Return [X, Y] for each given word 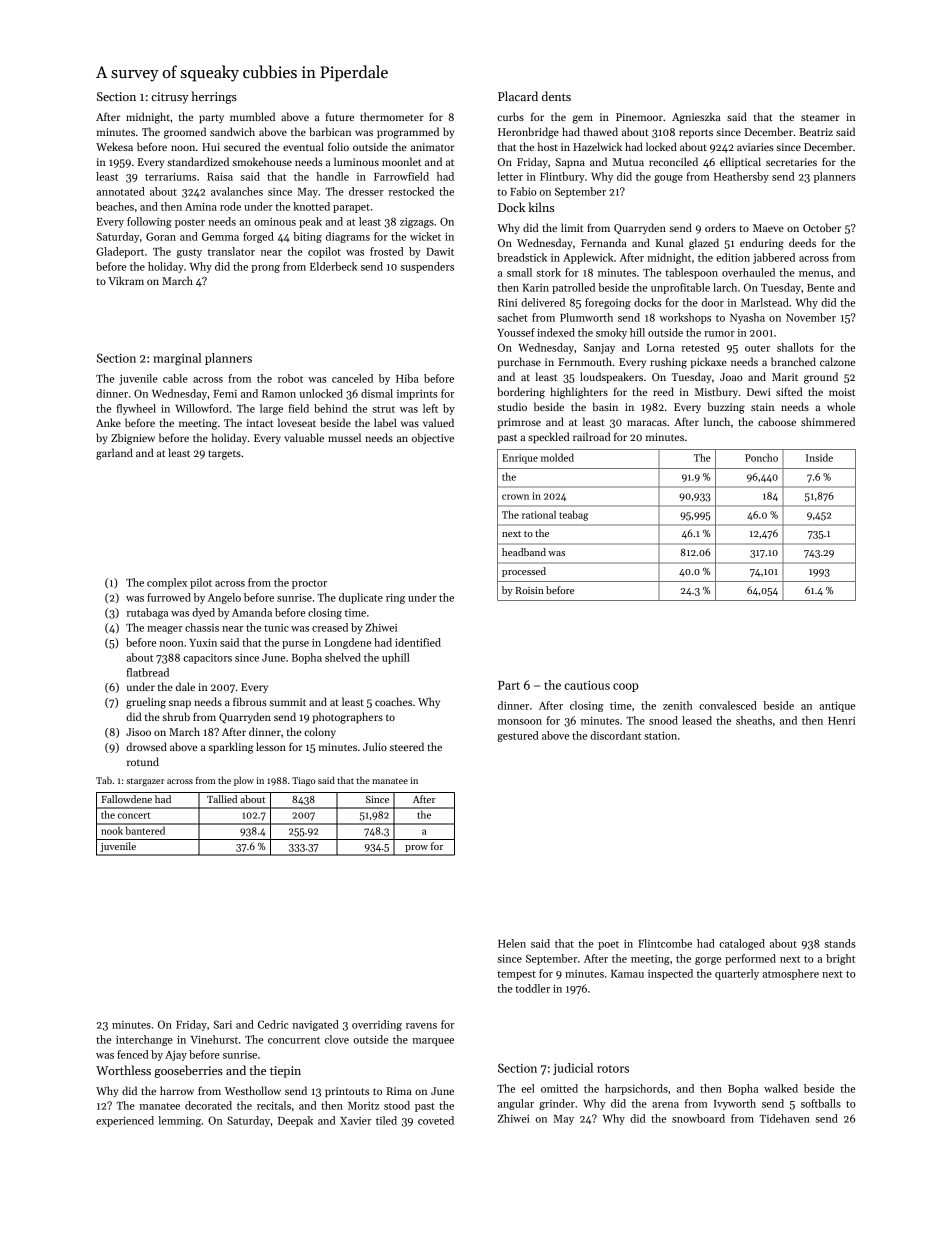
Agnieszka [696, 118]
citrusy [170, 98]
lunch [717, 421]
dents [556, 96]
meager [165, 630]
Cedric [273, 1024]
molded [557, 457]
